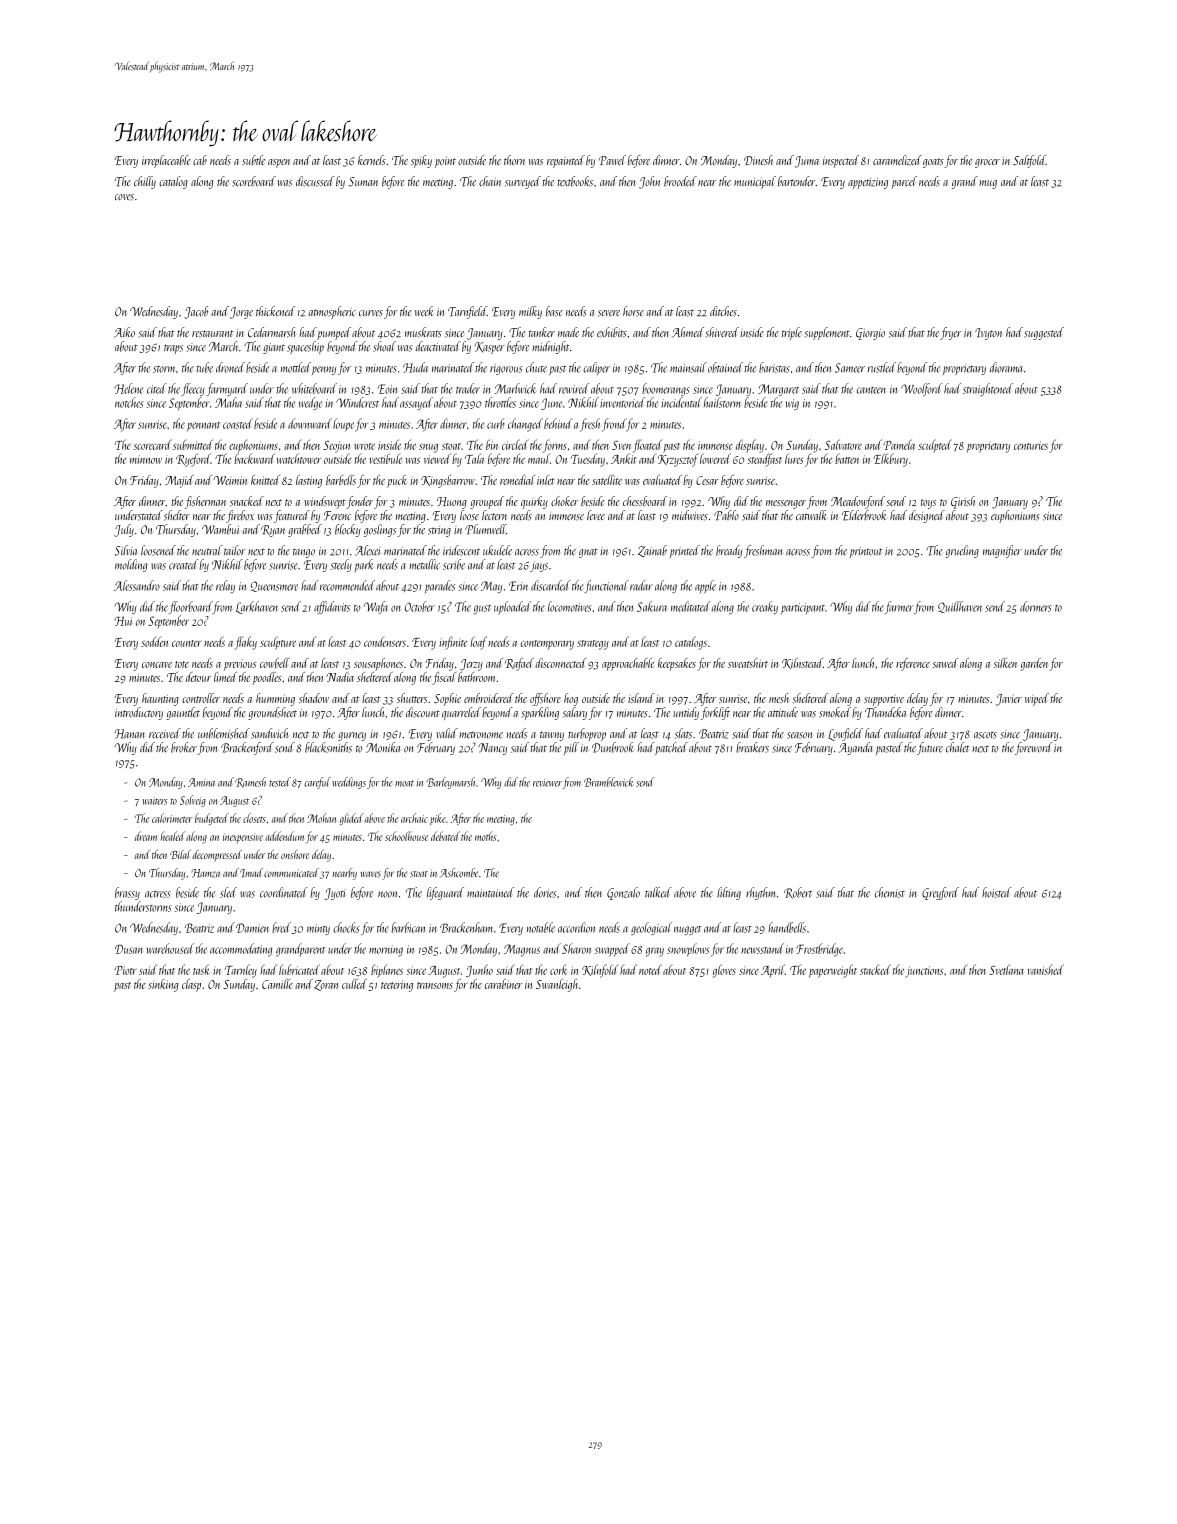  Describe the element at coordinates (448, 481) in the screenshot. I see `Kingsbarrow` at that location.
